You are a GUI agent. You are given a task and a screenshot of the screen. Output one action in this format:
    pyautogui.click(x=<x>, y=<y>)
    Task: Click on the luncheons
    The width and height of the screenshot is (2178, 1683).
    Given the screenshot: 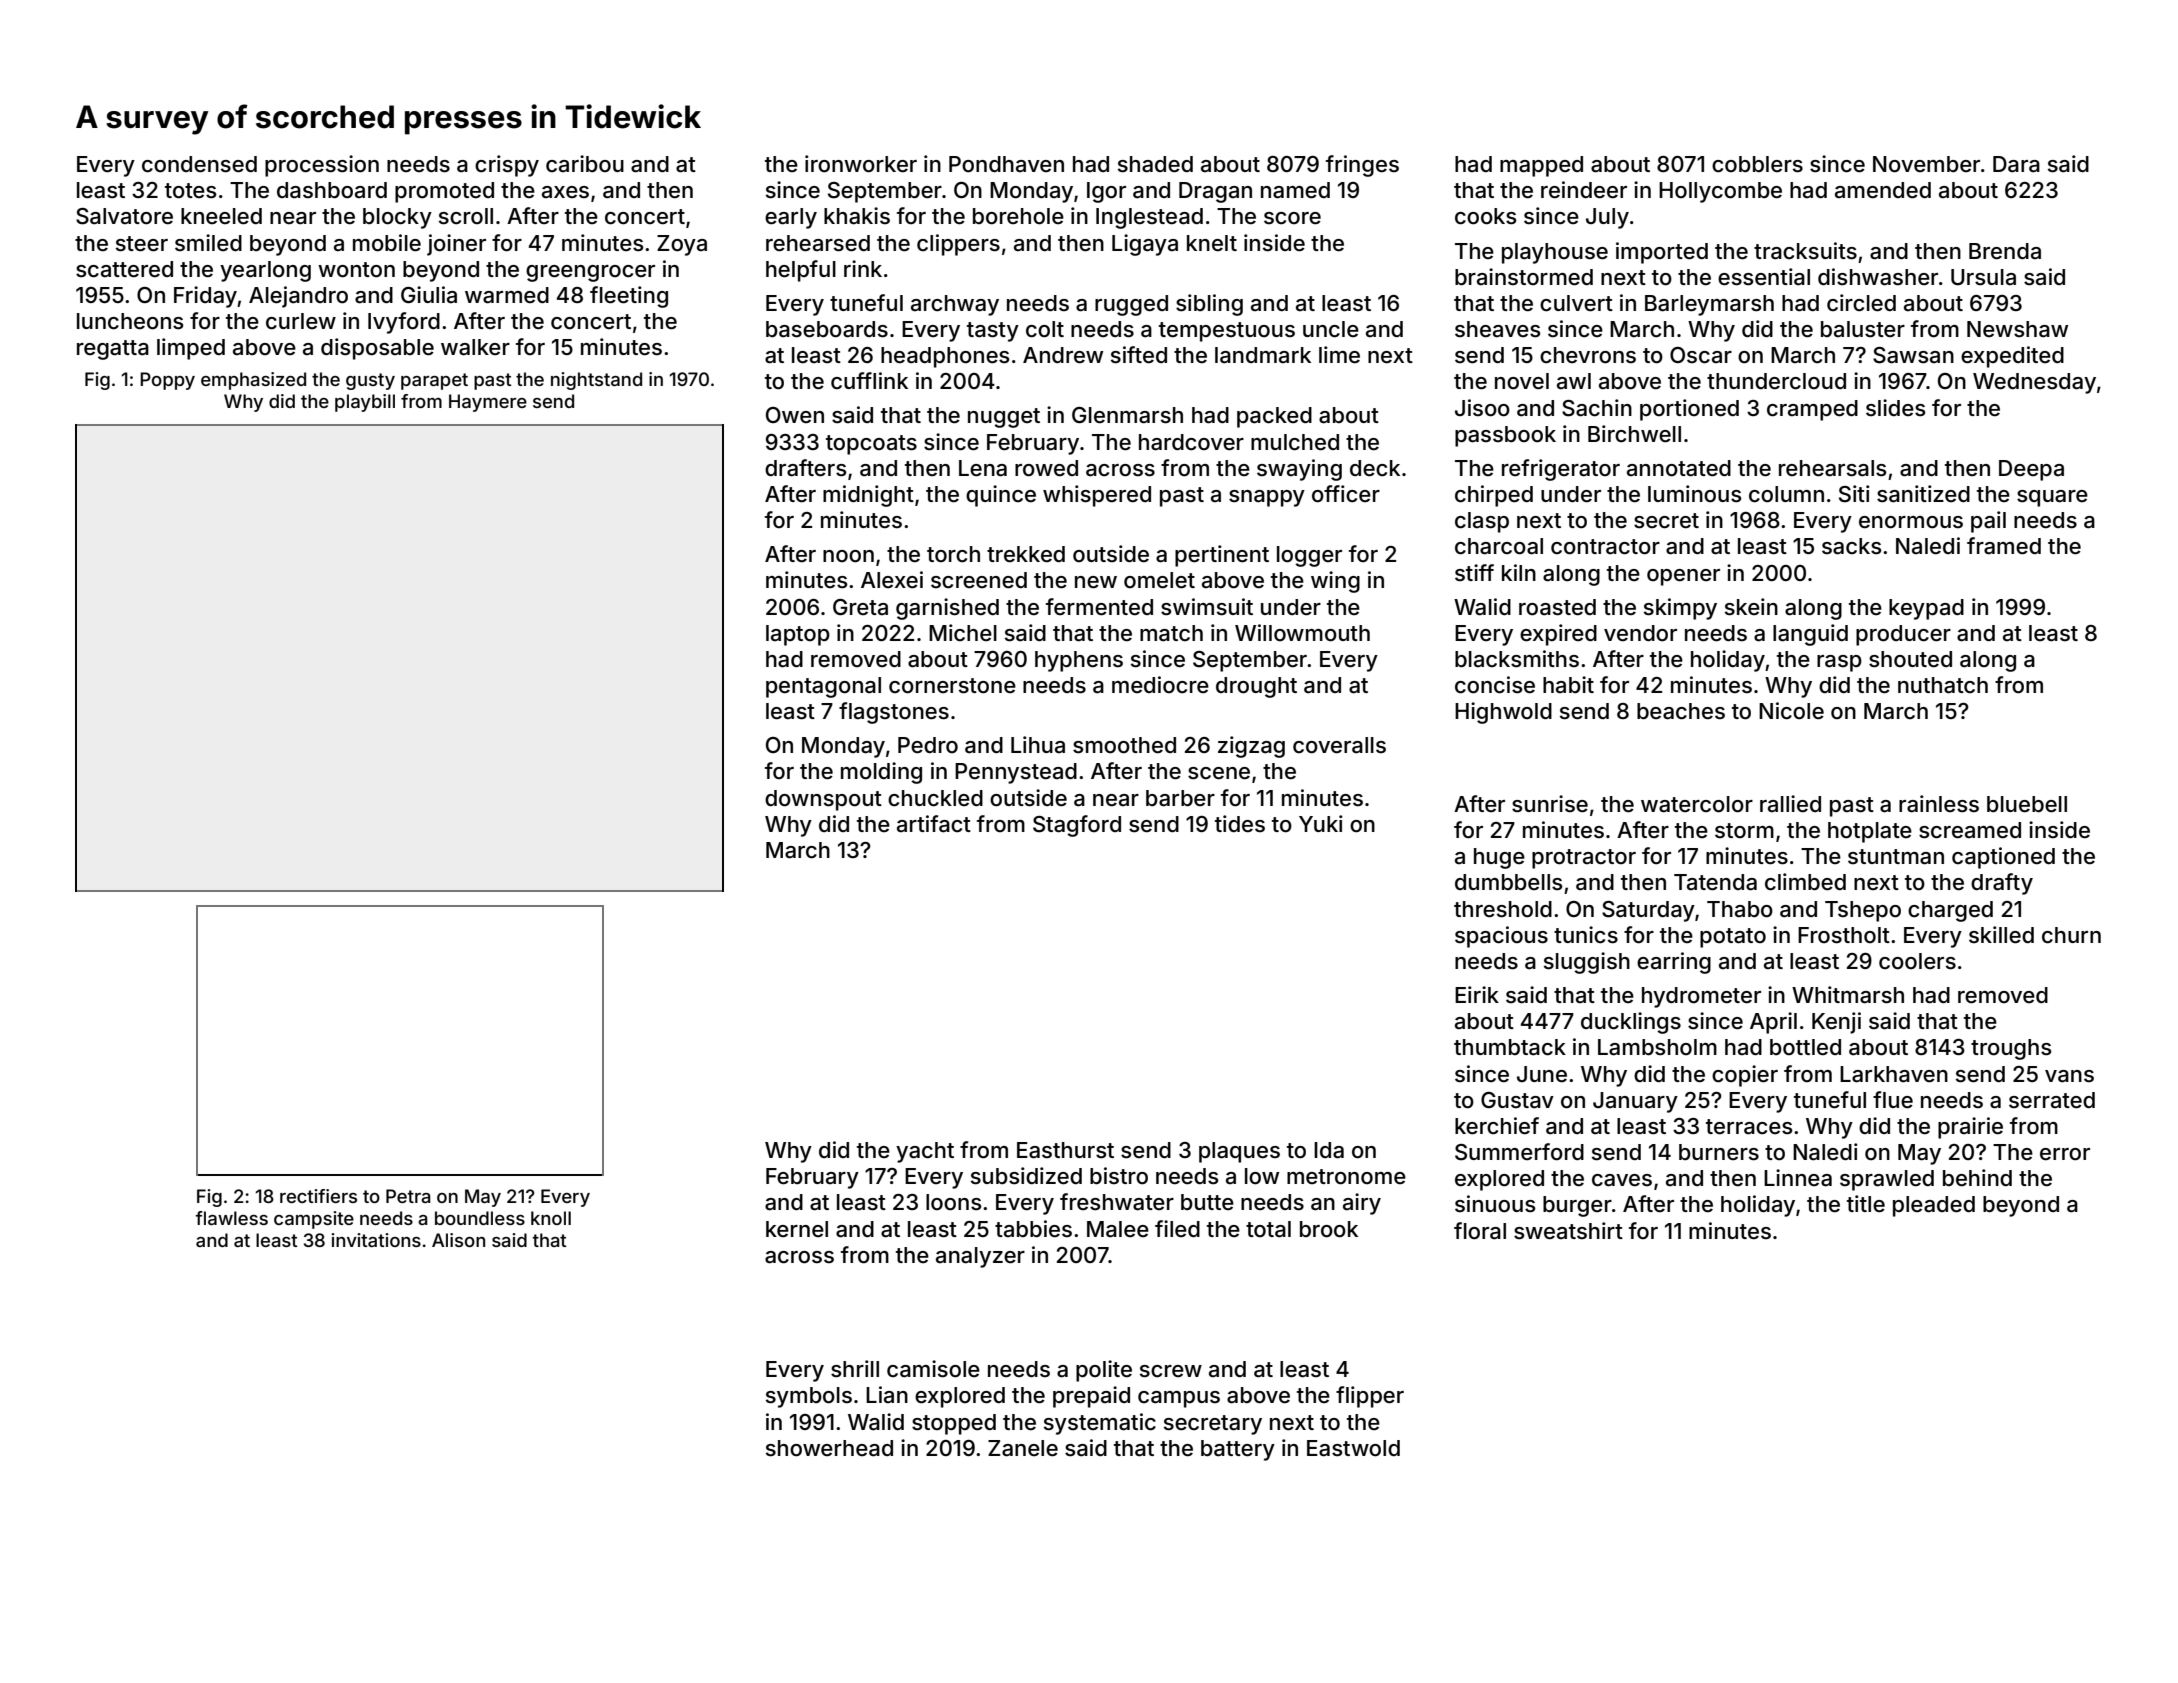 What is the action you would take?
    pyautogui.click(x=130, y=321)
